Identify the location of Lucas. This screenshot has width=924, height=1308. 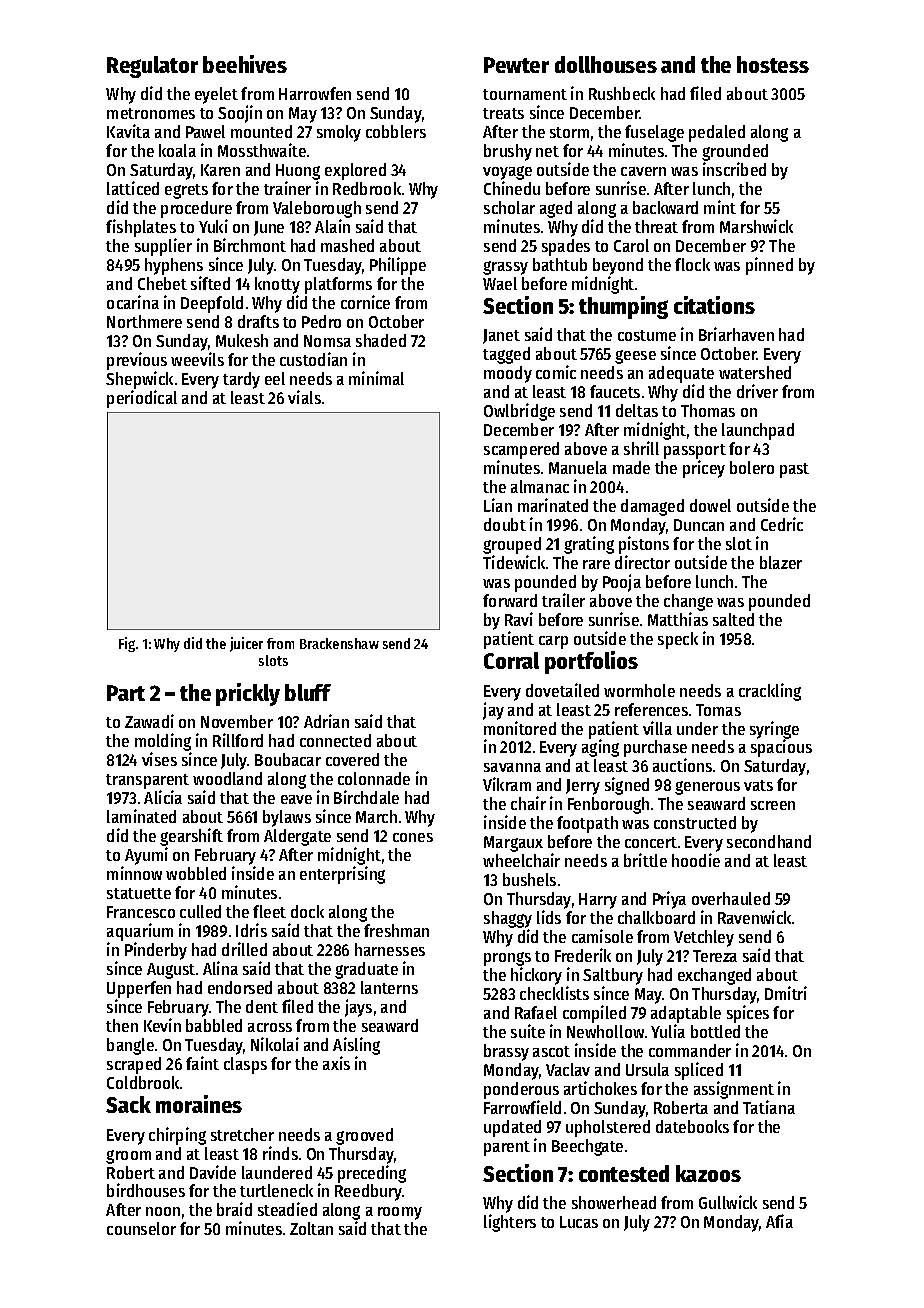
(579, 1222).
